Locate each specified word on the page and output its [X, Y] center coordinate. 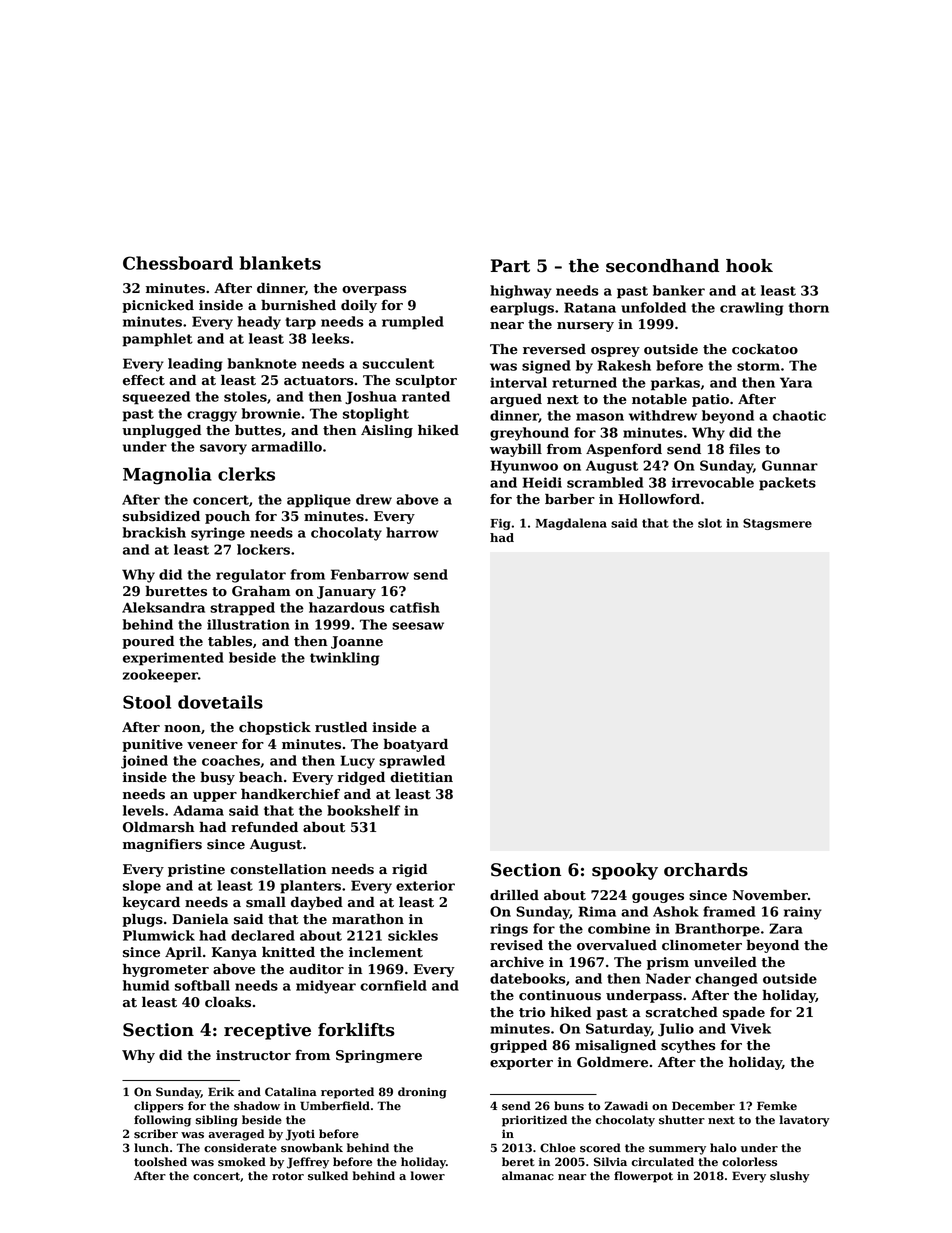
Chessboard [178, 263]
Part [510, 266]
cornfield [393, 985]
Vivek [750, 1028]
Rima [597, 911]
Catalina [291, 1092]
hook [749, 266]
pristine [196, 870]
